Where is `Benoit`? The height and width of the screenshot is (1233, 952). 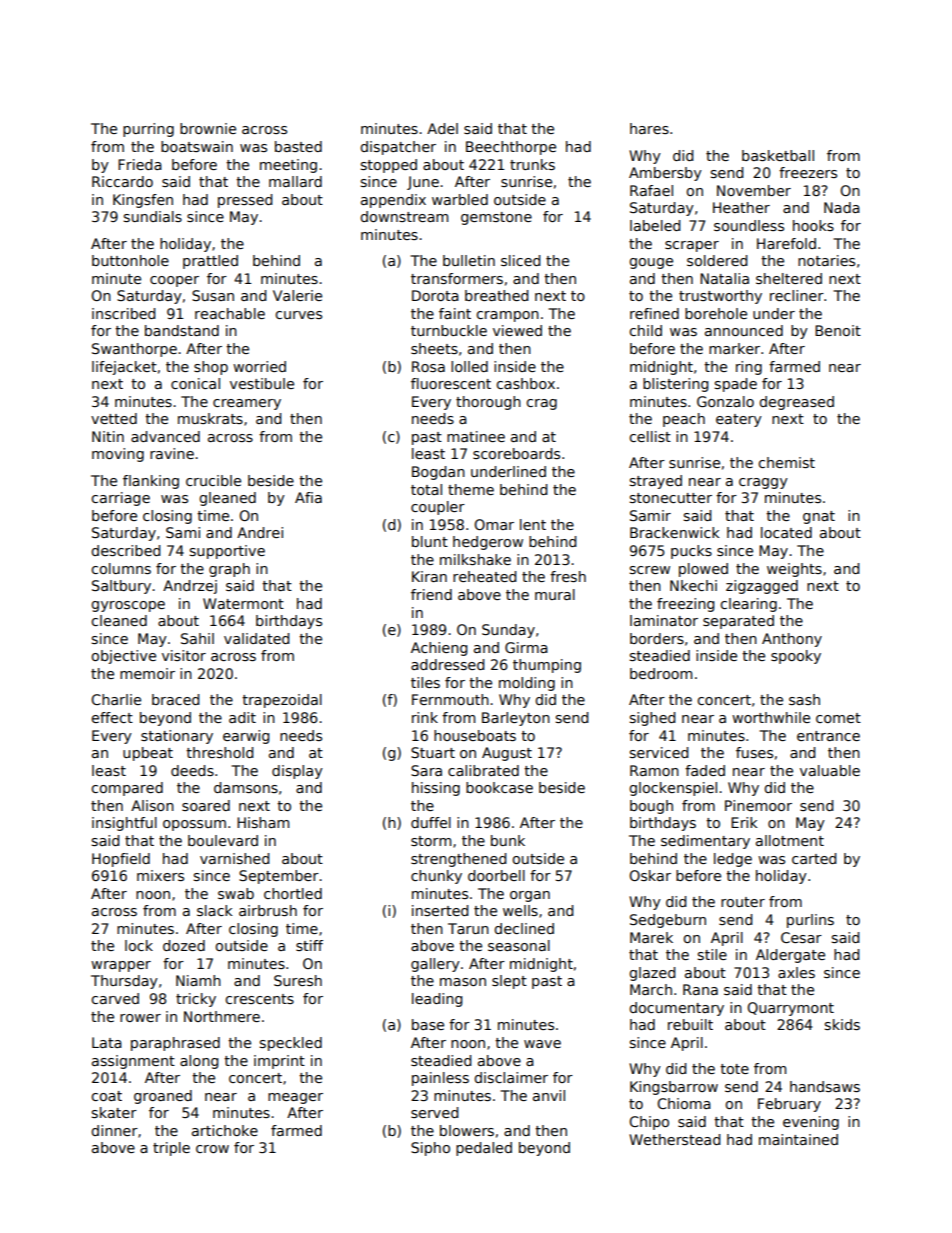
Benoit is located at coordinates (838, 330).
